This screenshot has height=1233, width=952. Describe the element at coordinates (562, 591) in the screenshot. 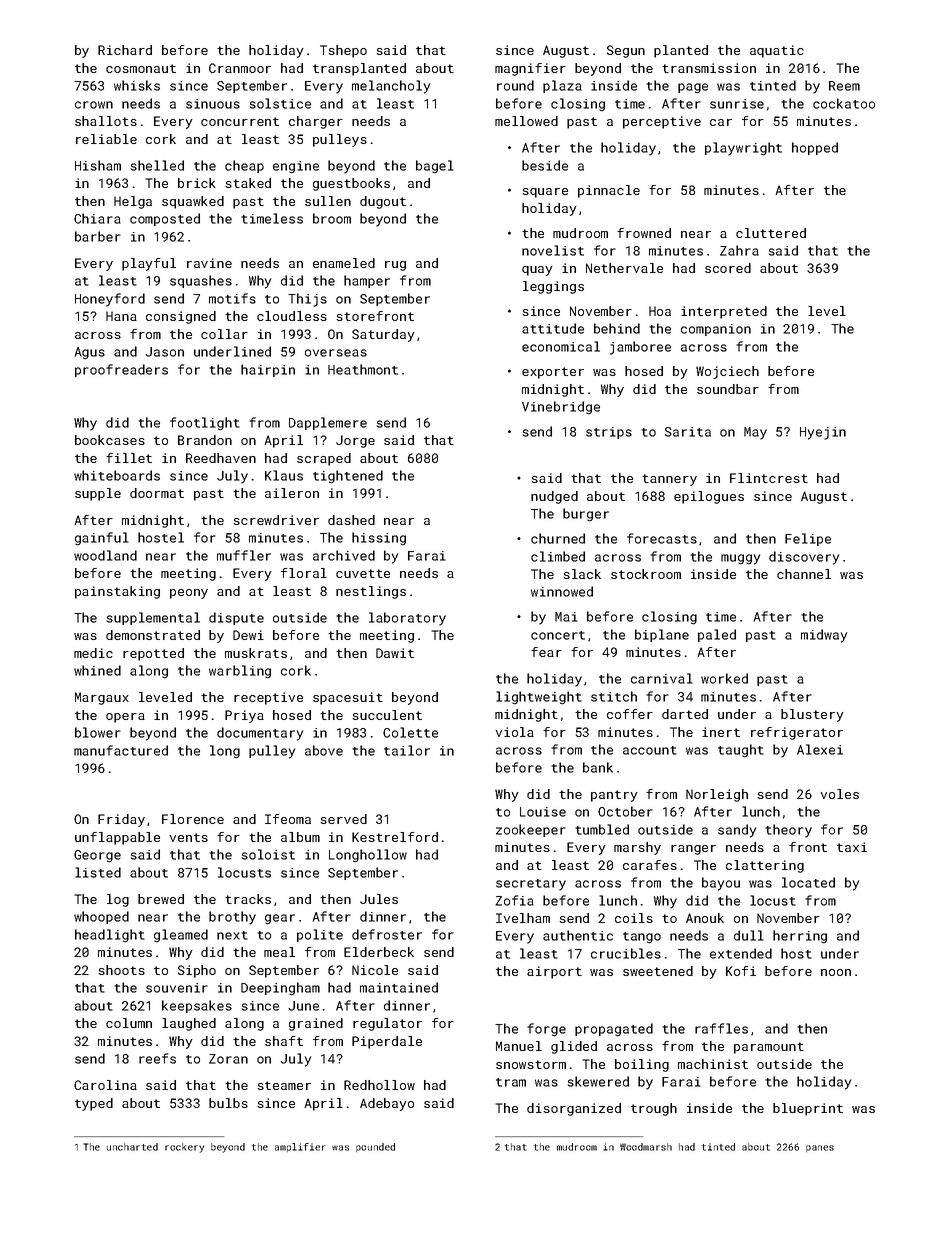

I see `winnowed` at that location.
